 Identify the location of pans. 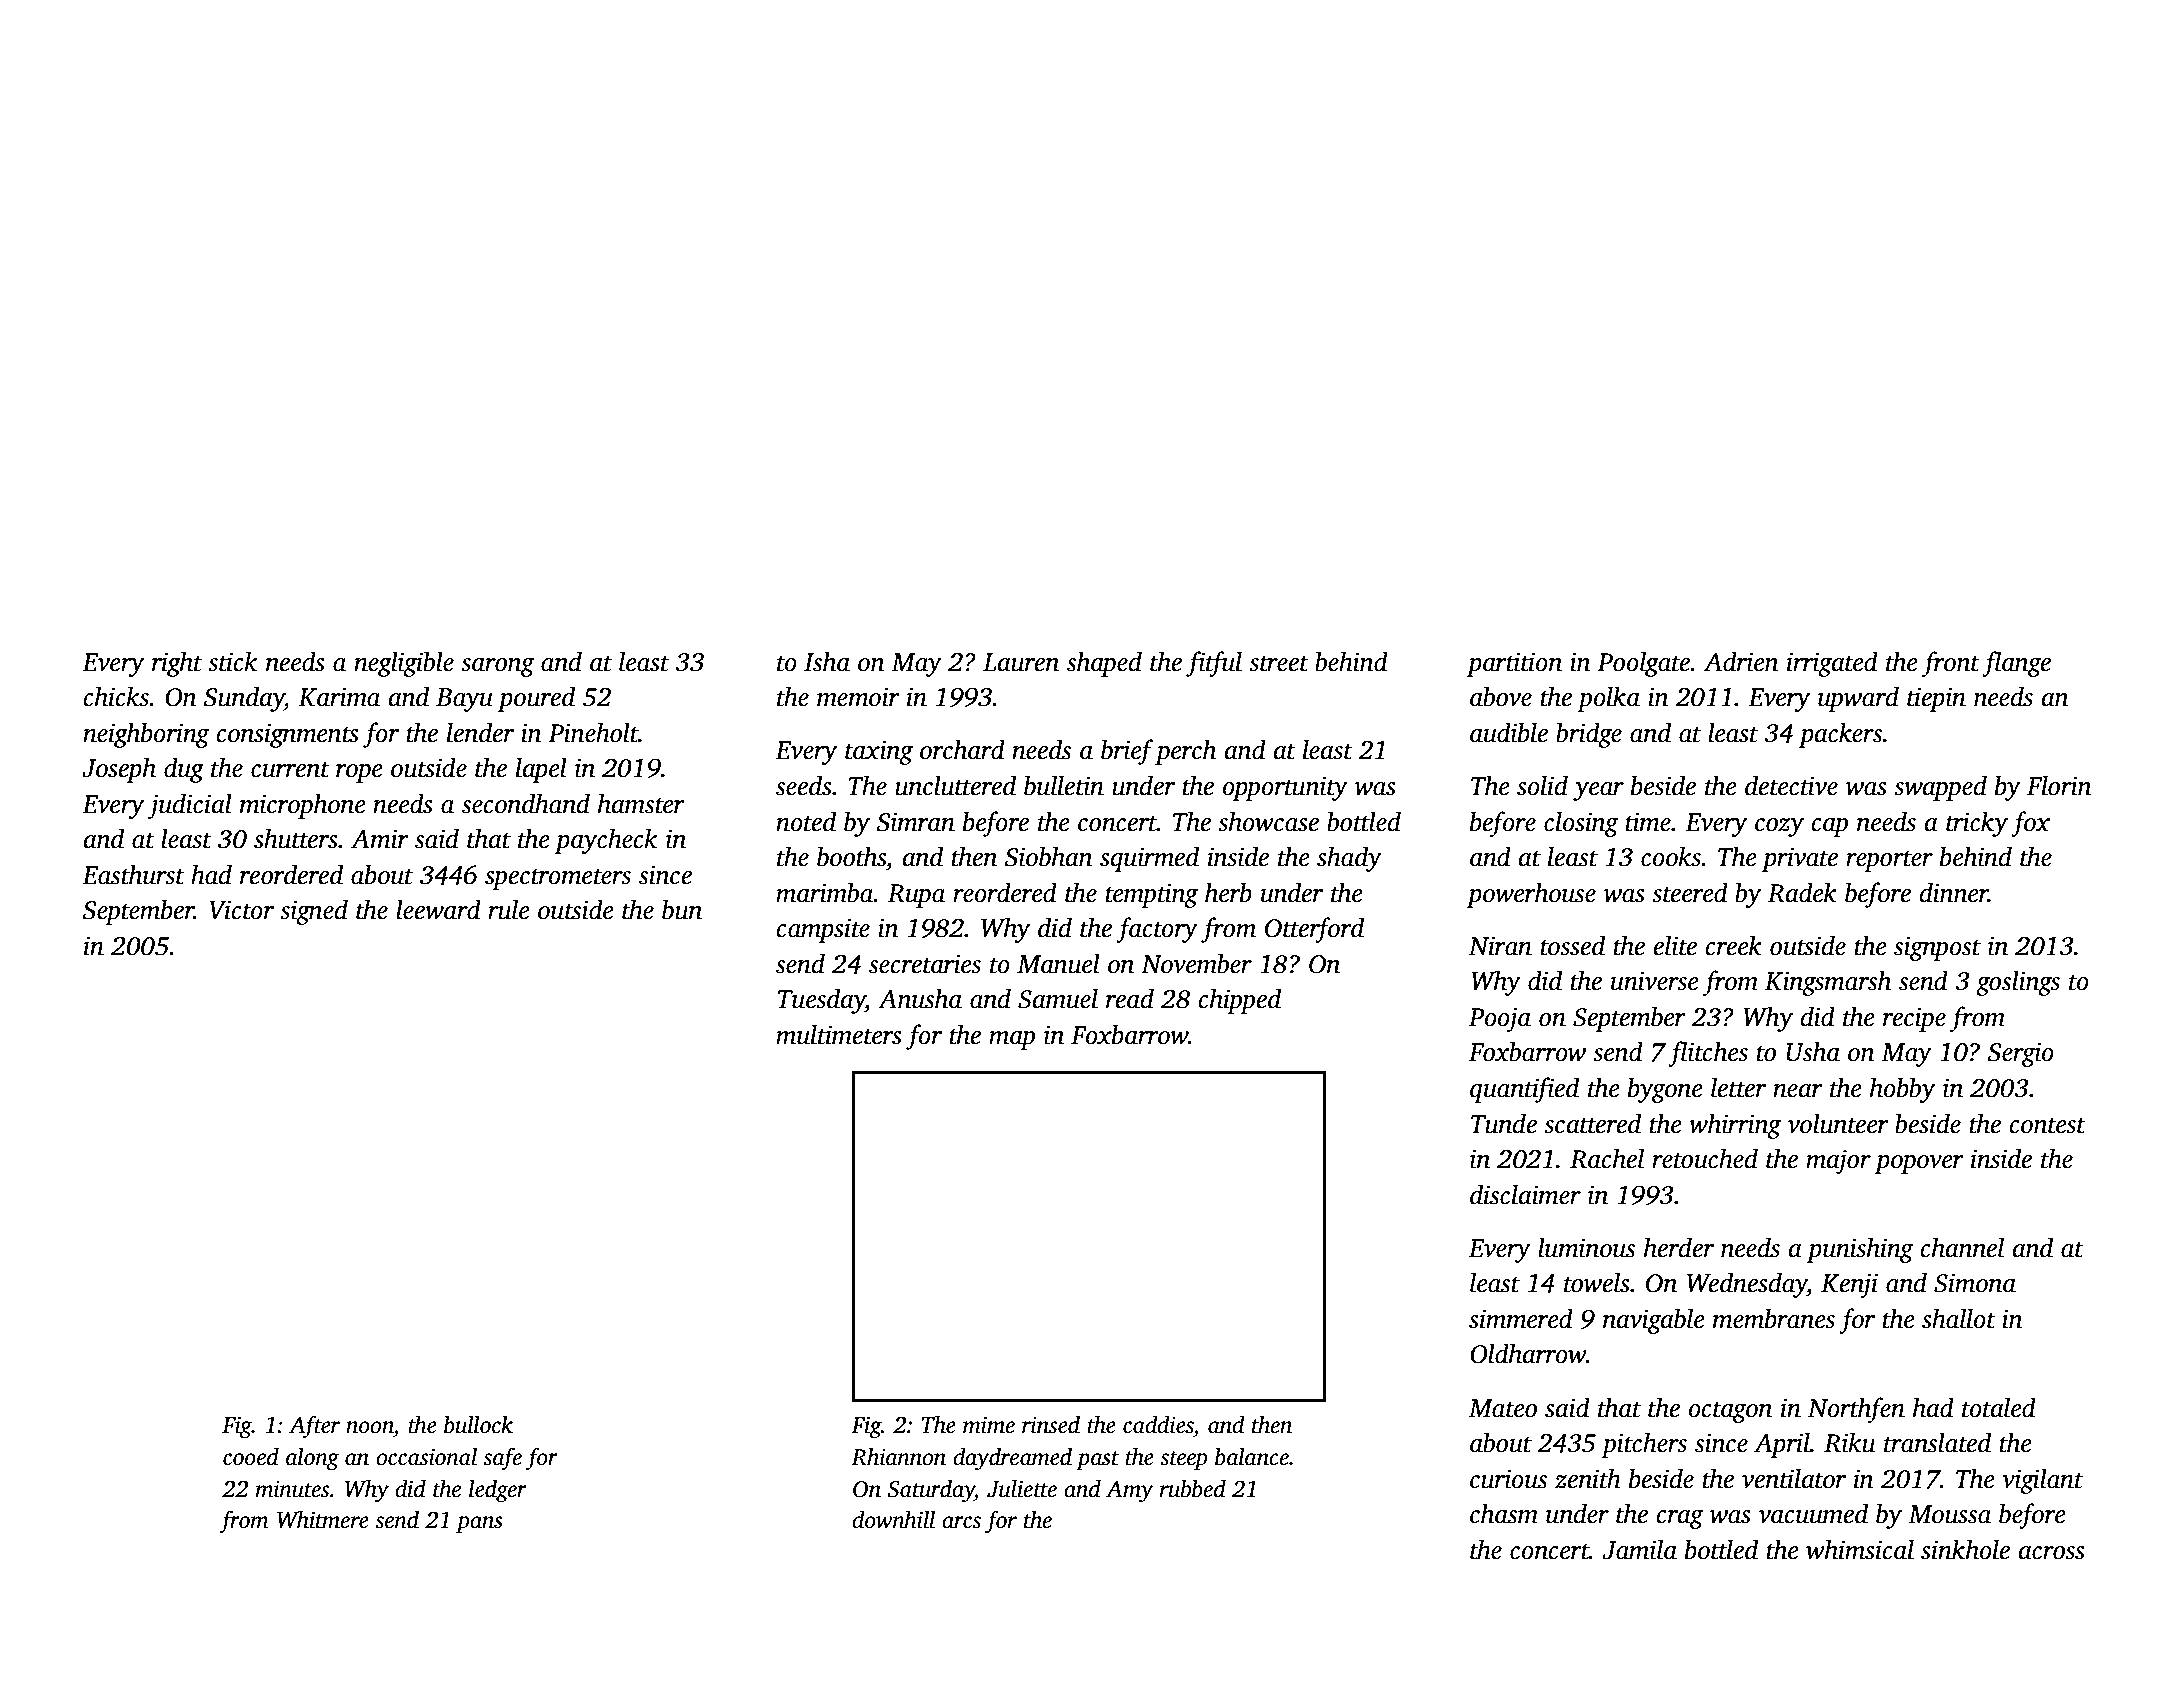
(479, 1524).
